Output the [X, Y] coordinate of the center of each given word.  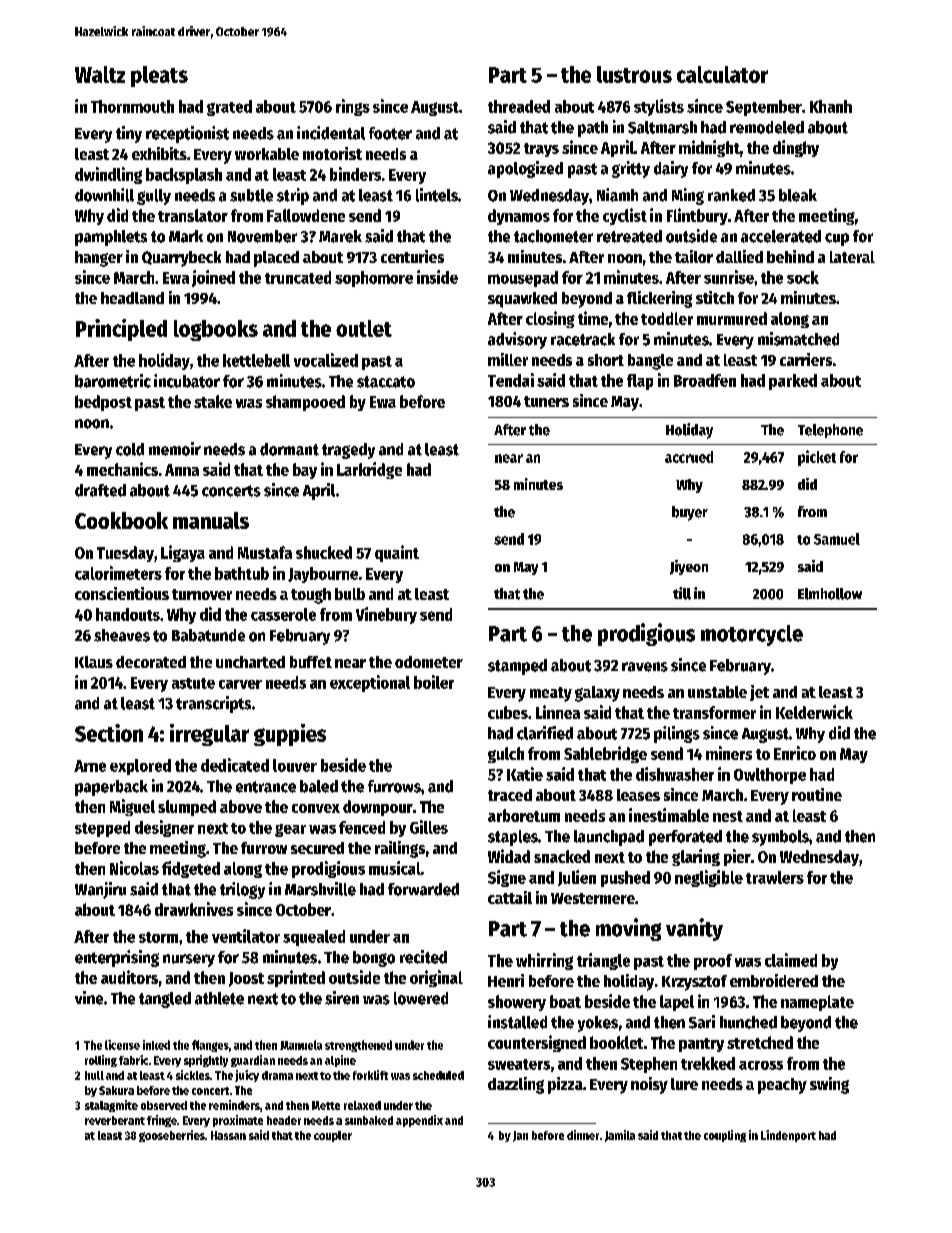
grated [229, 108]
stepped [102, 829]
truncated [298, 277]
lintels [437, 195]
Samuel [837, 539]
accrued [689, 457]
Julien [577, 878]
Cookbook [121, 520]
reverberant [115, 1120]
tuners [546, 401]
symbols [780, 838]
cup [837, 239]
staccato [386, 382]
